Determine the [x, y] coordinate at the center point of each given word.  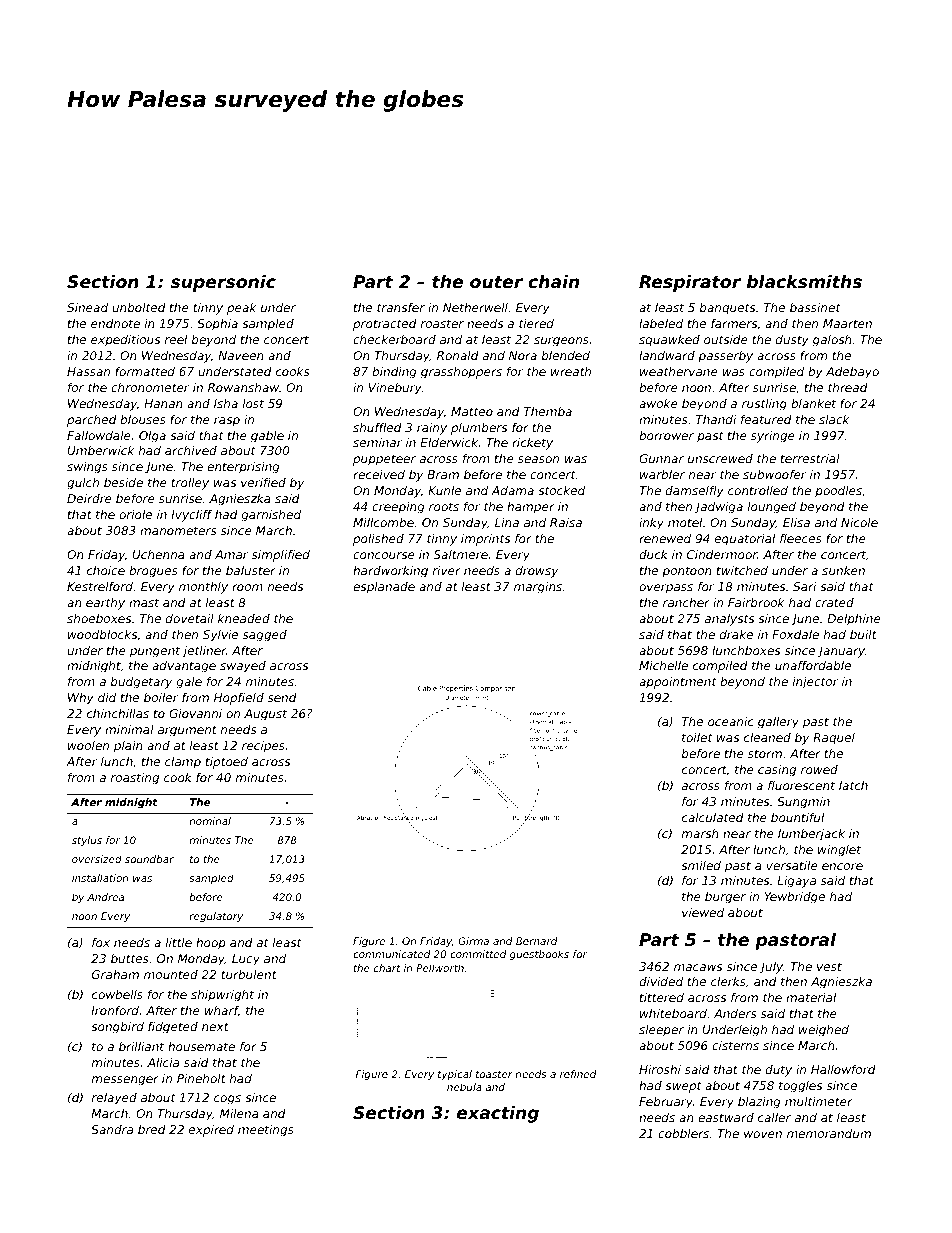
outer [496, 282]
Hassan [88, 371]
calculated [713, 817]
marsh [700, 833]
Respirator [690, 283]
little [179, 942]
